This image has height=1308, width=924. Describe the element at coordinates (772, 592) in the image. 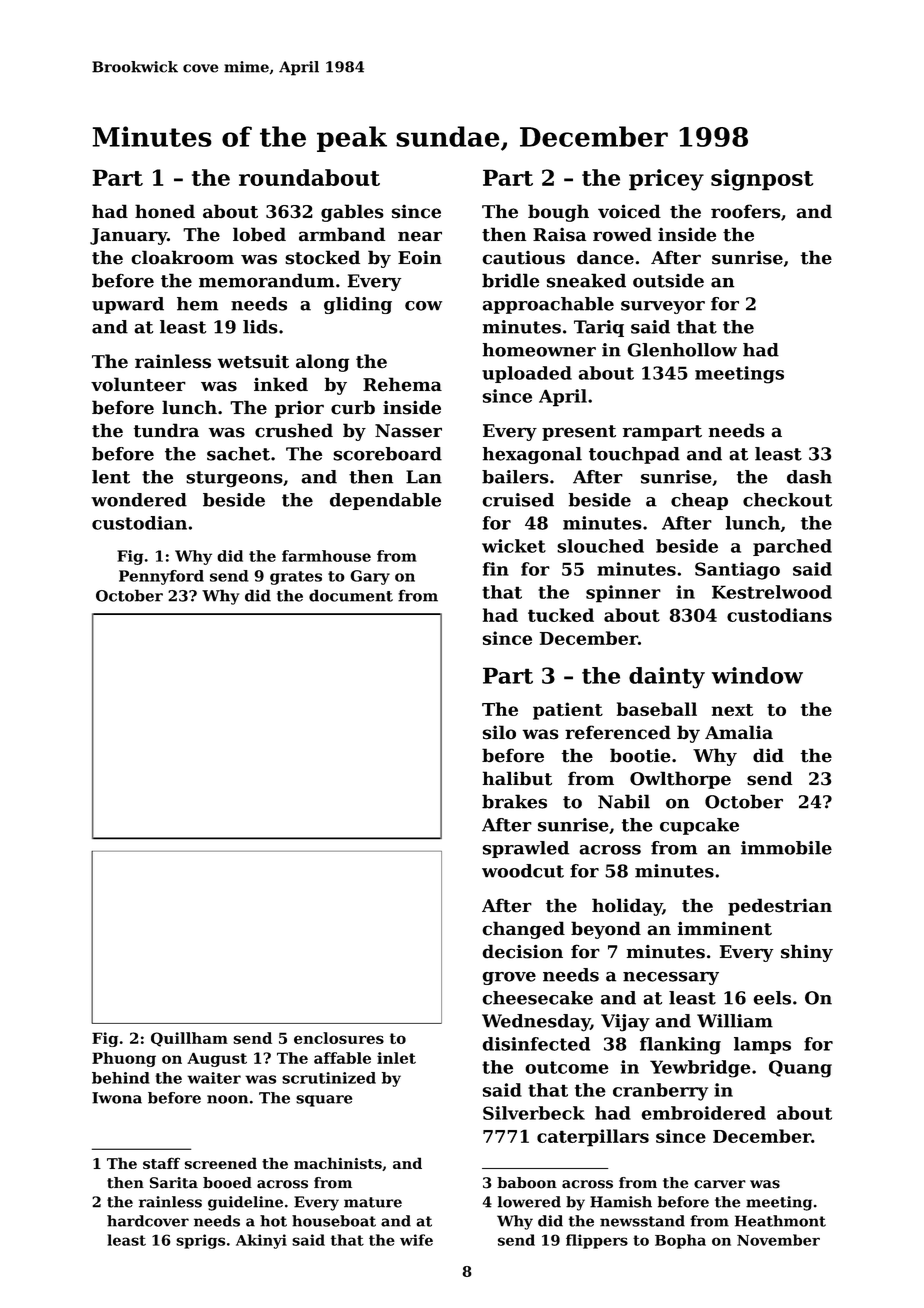

I see `Kestrelwood` at that location.
